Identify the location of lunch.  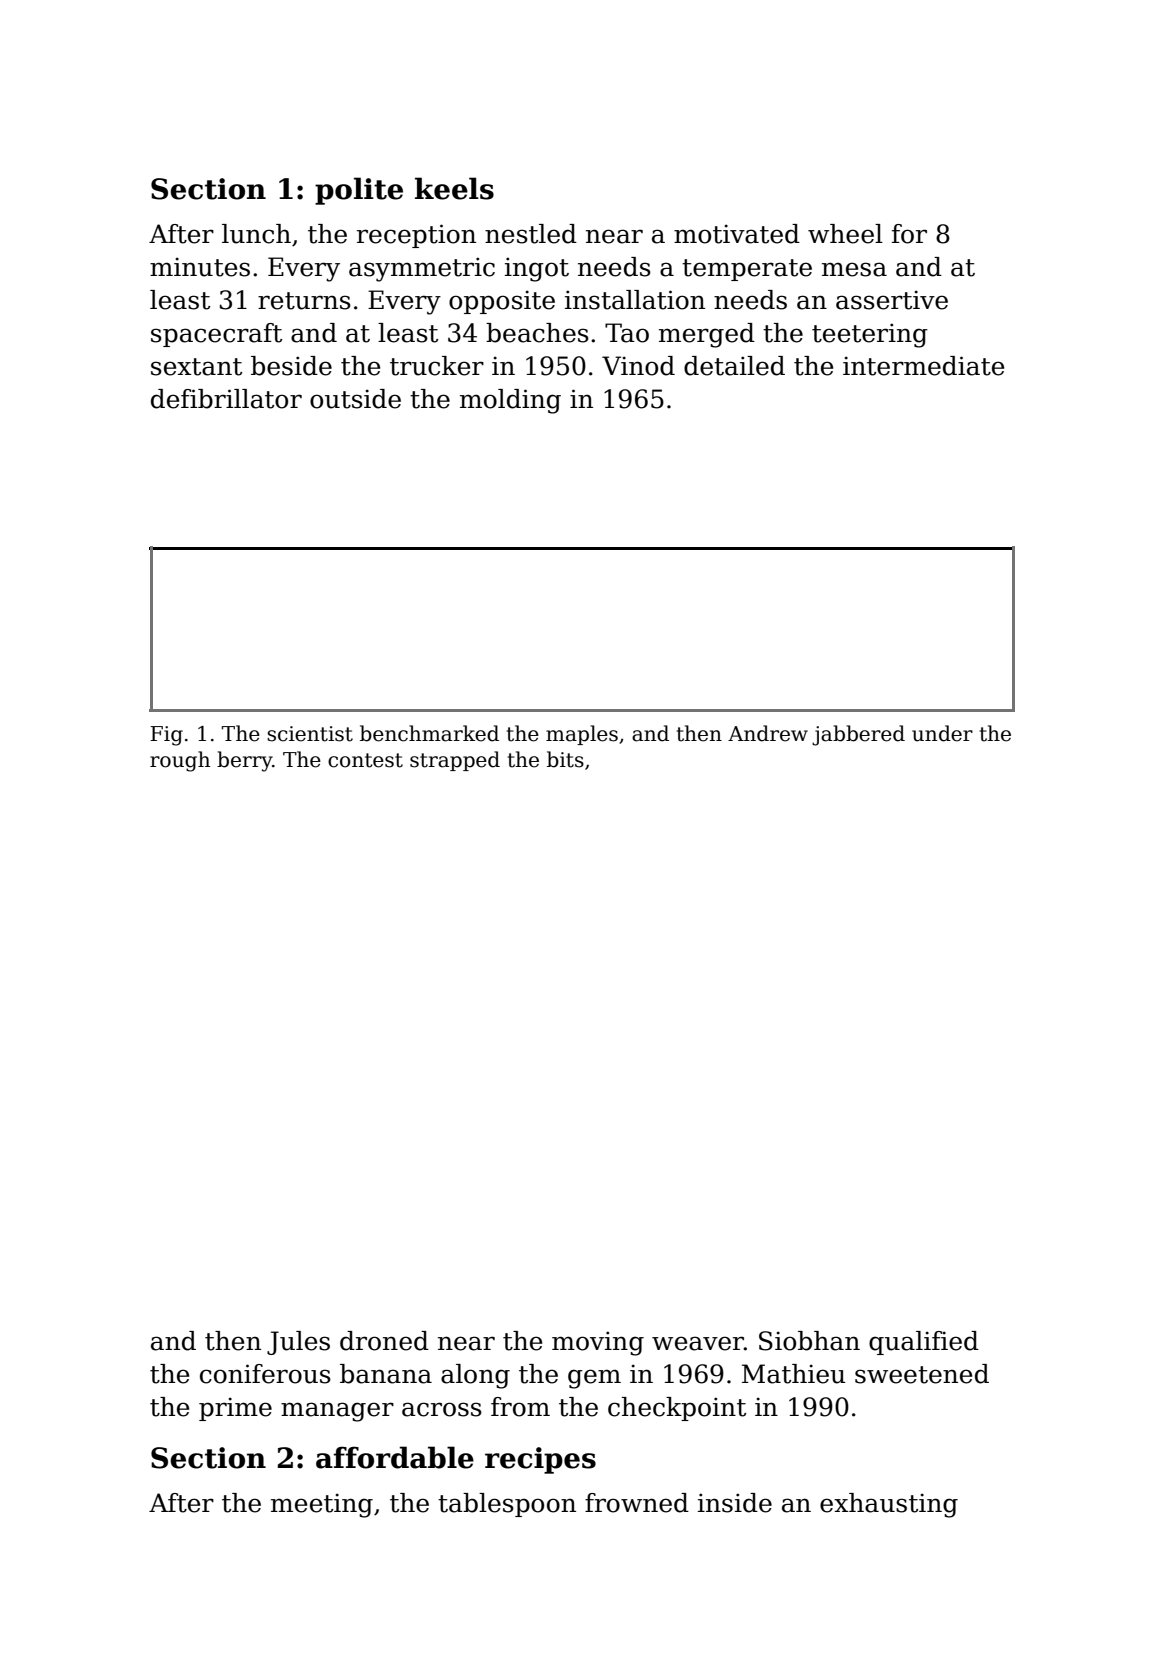
(256, 234).
